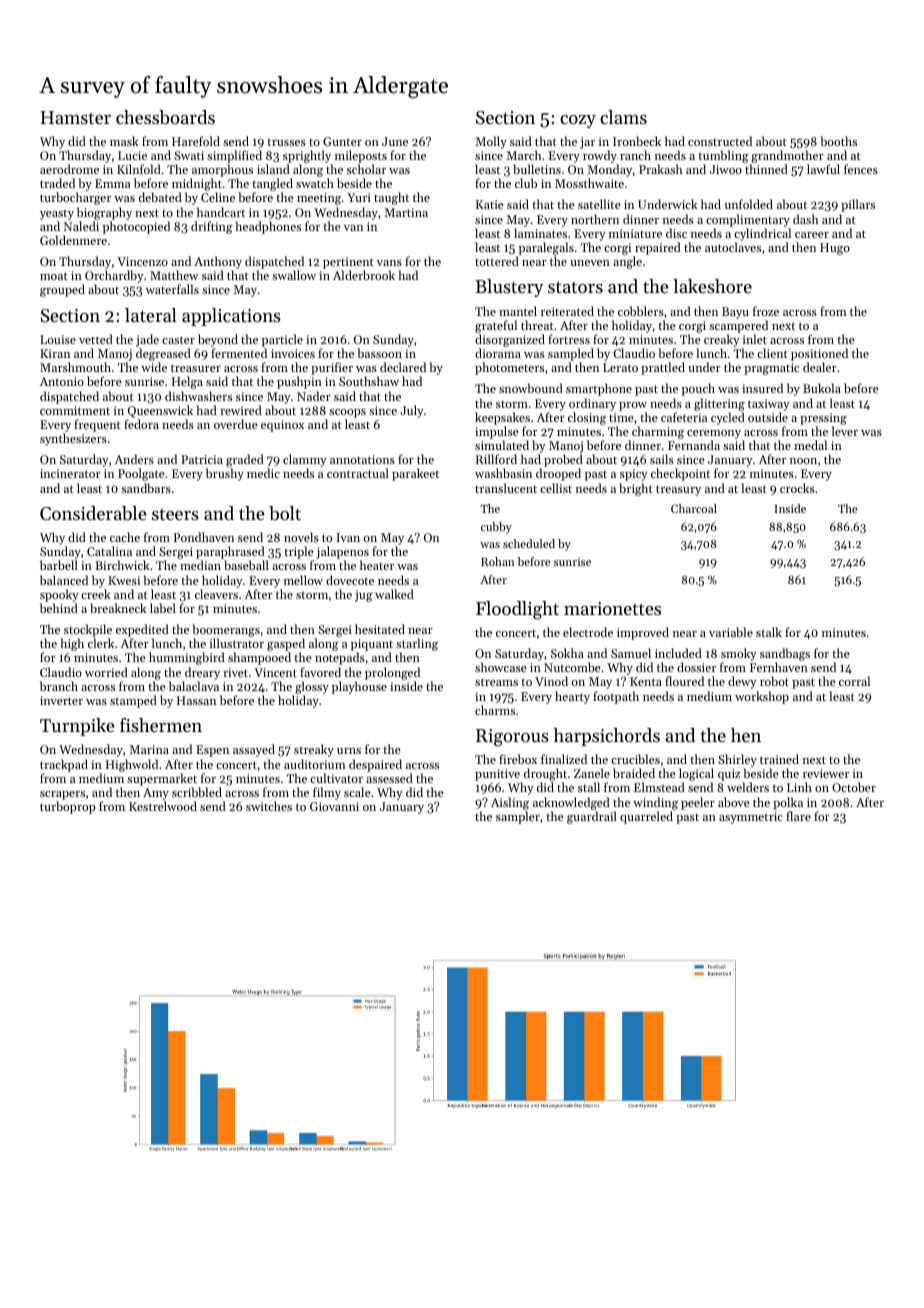 This page has height=1308, width=924. I want to click on Martina, so click(406, 212).
